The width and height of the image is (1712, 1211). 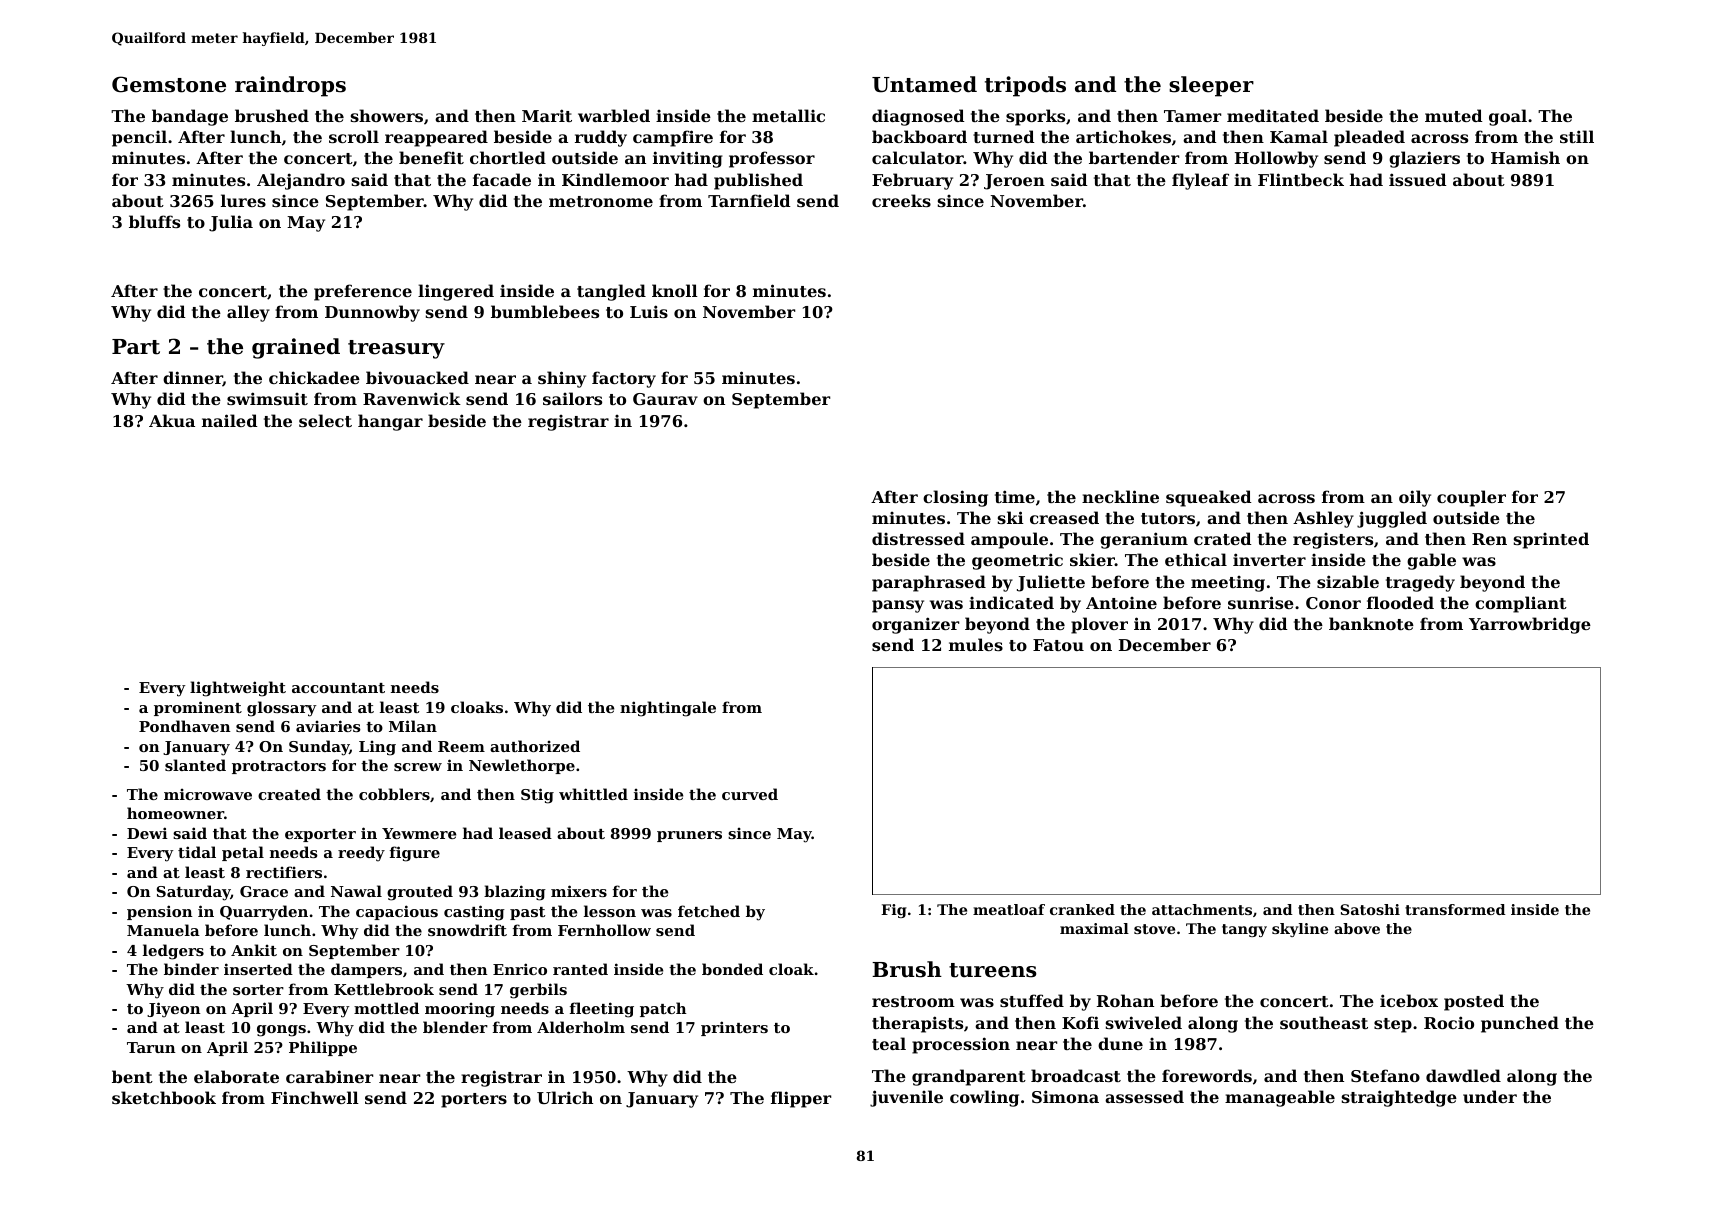 What do you see at coordinates (668, 709) in the image?
I see `nightingale` at bounding box center [668, 709].
